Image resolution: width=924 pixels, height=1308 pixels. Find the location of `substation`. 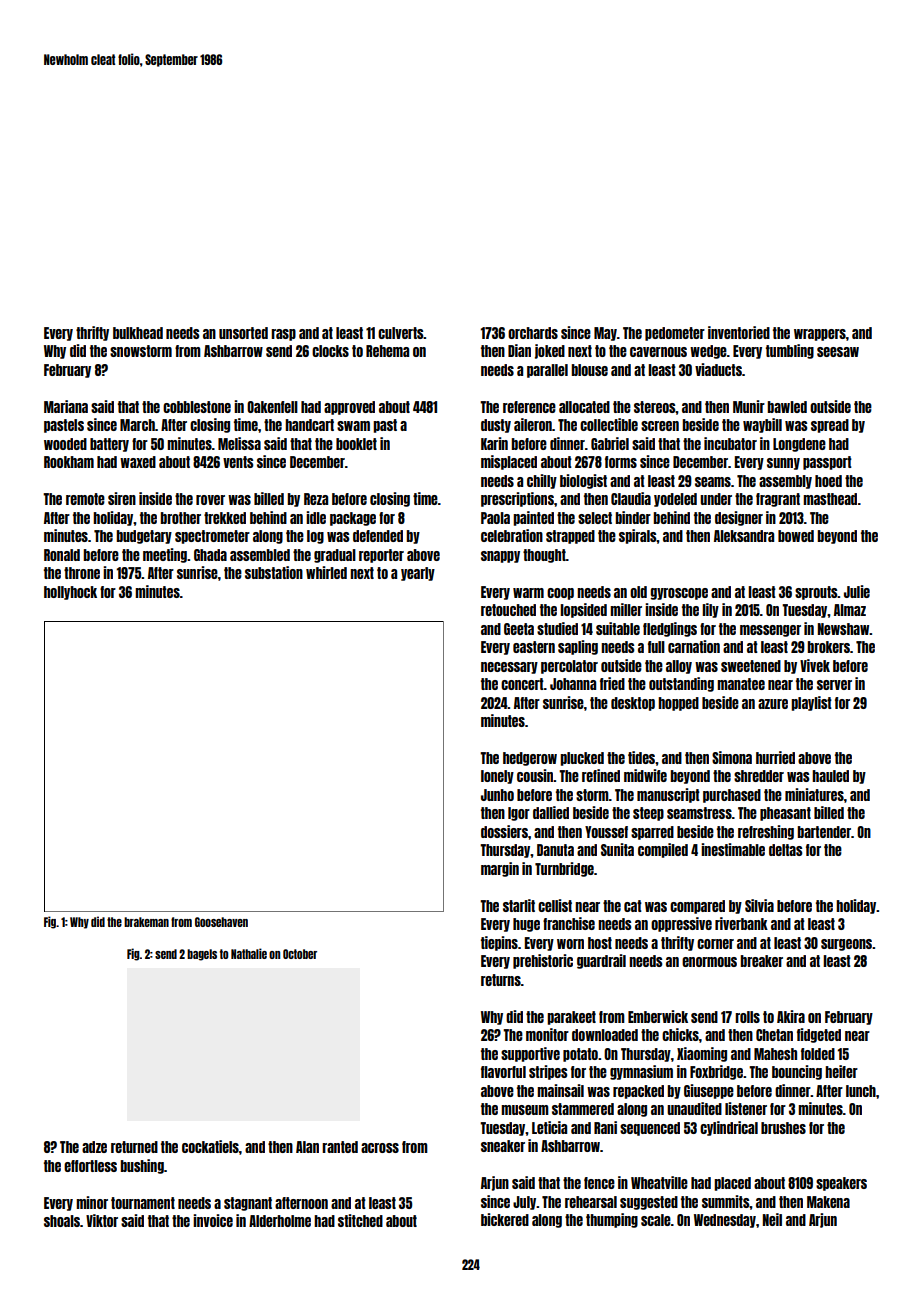

substation is located at coordinates (274, 572).
